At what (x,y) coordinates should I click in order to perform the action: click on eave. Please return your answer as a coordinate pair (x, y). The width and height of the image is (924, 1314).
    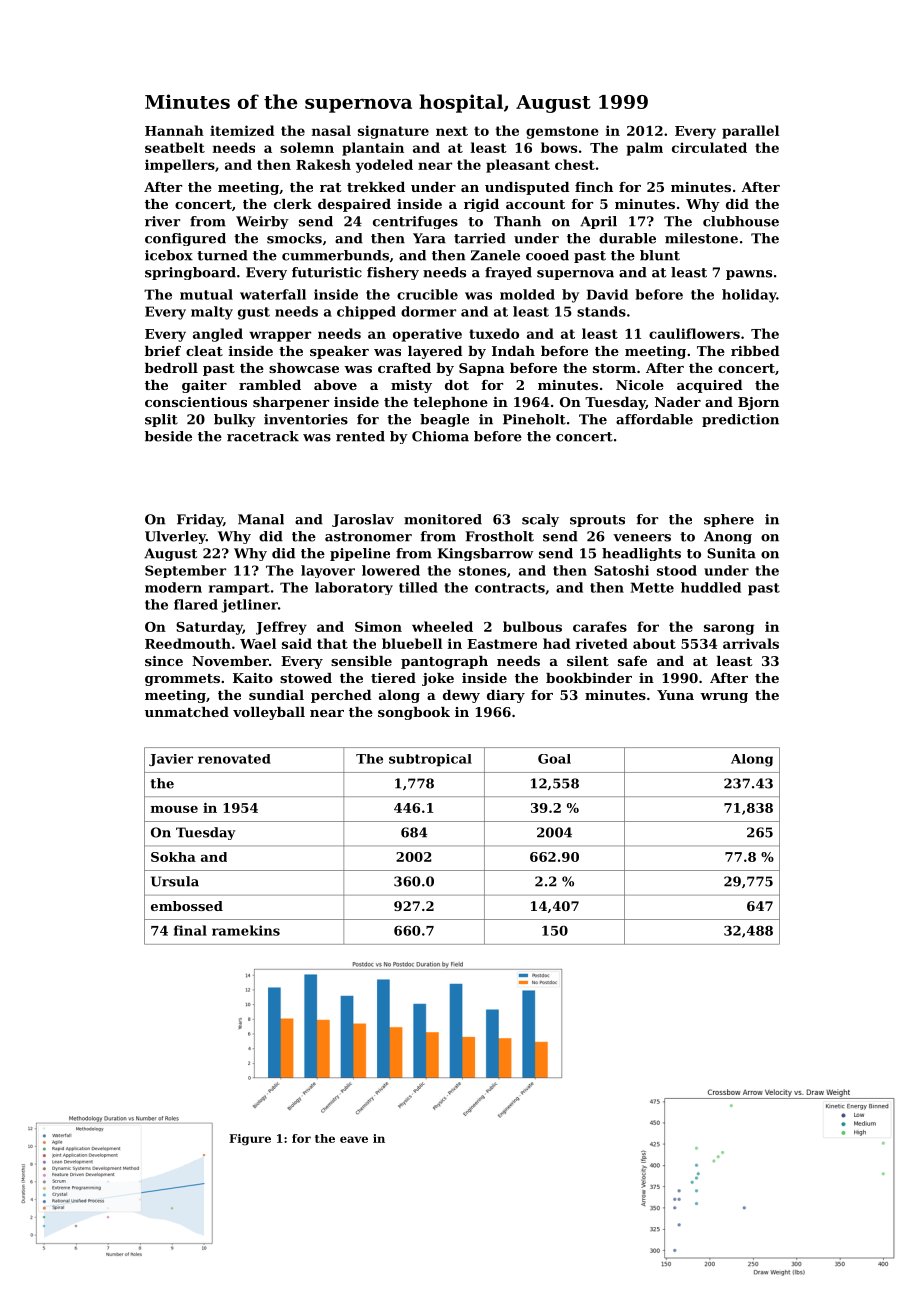
    Looking at the image, I should click on (354, 1139).
